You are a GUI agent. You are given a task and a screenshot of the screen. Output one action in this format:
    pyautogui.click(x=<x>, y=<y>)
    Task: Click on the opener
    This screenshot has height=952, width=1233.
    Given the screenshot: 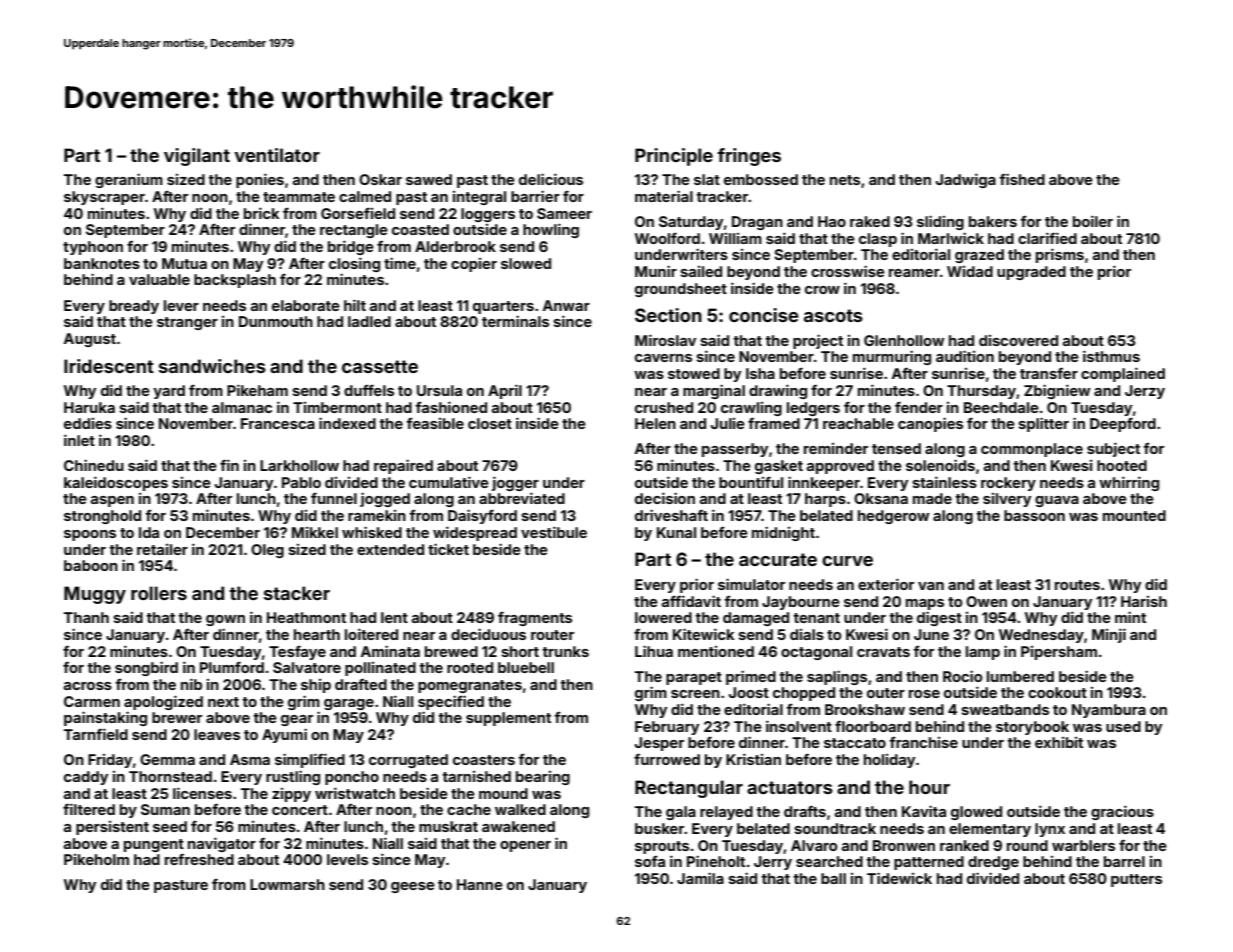 What is the action you would take?
    pyautogui.click(x=525, y=846)
